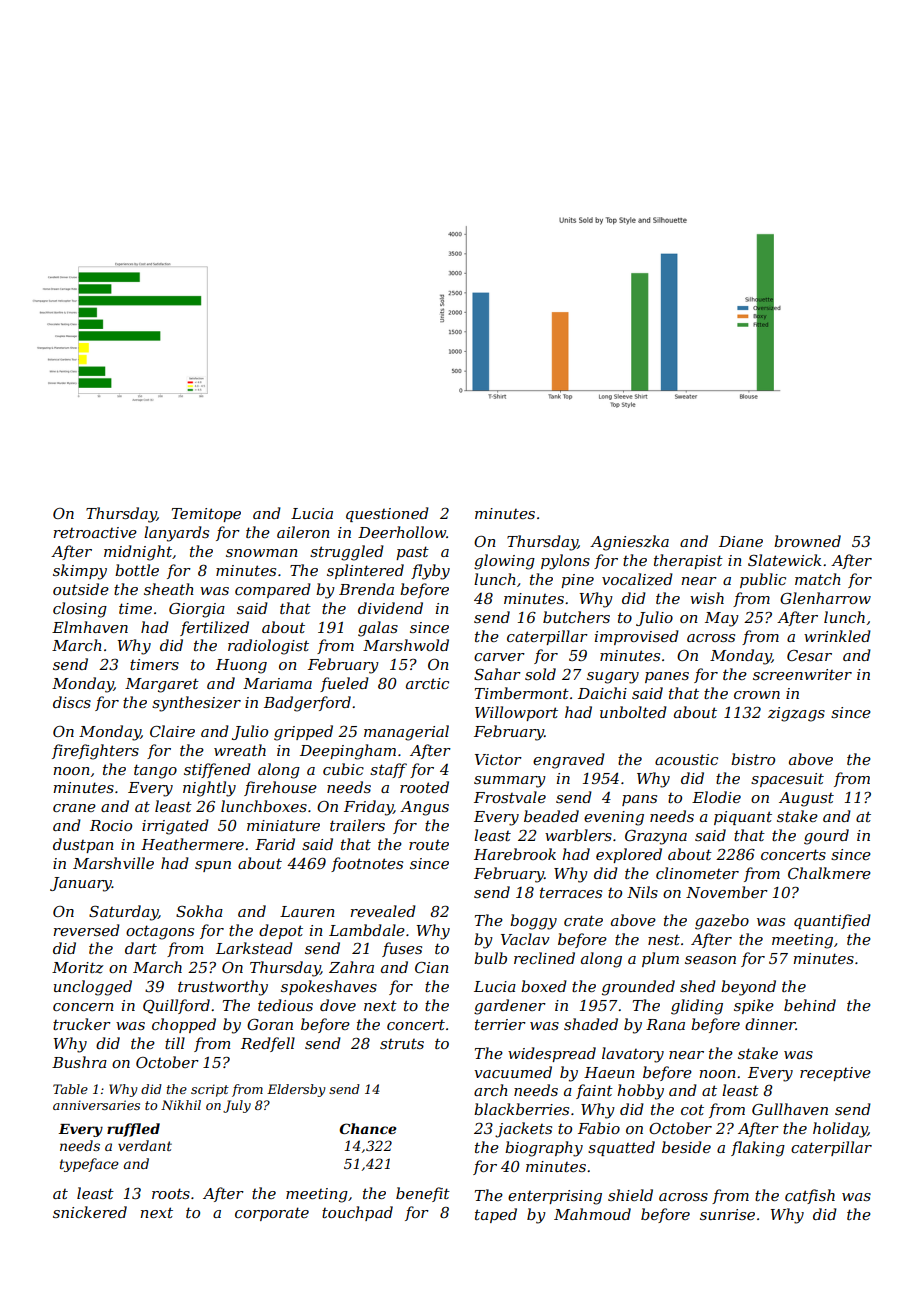 This screenshot has width=924, height=1308. I want to click on firefighters, so click(95, 752).
